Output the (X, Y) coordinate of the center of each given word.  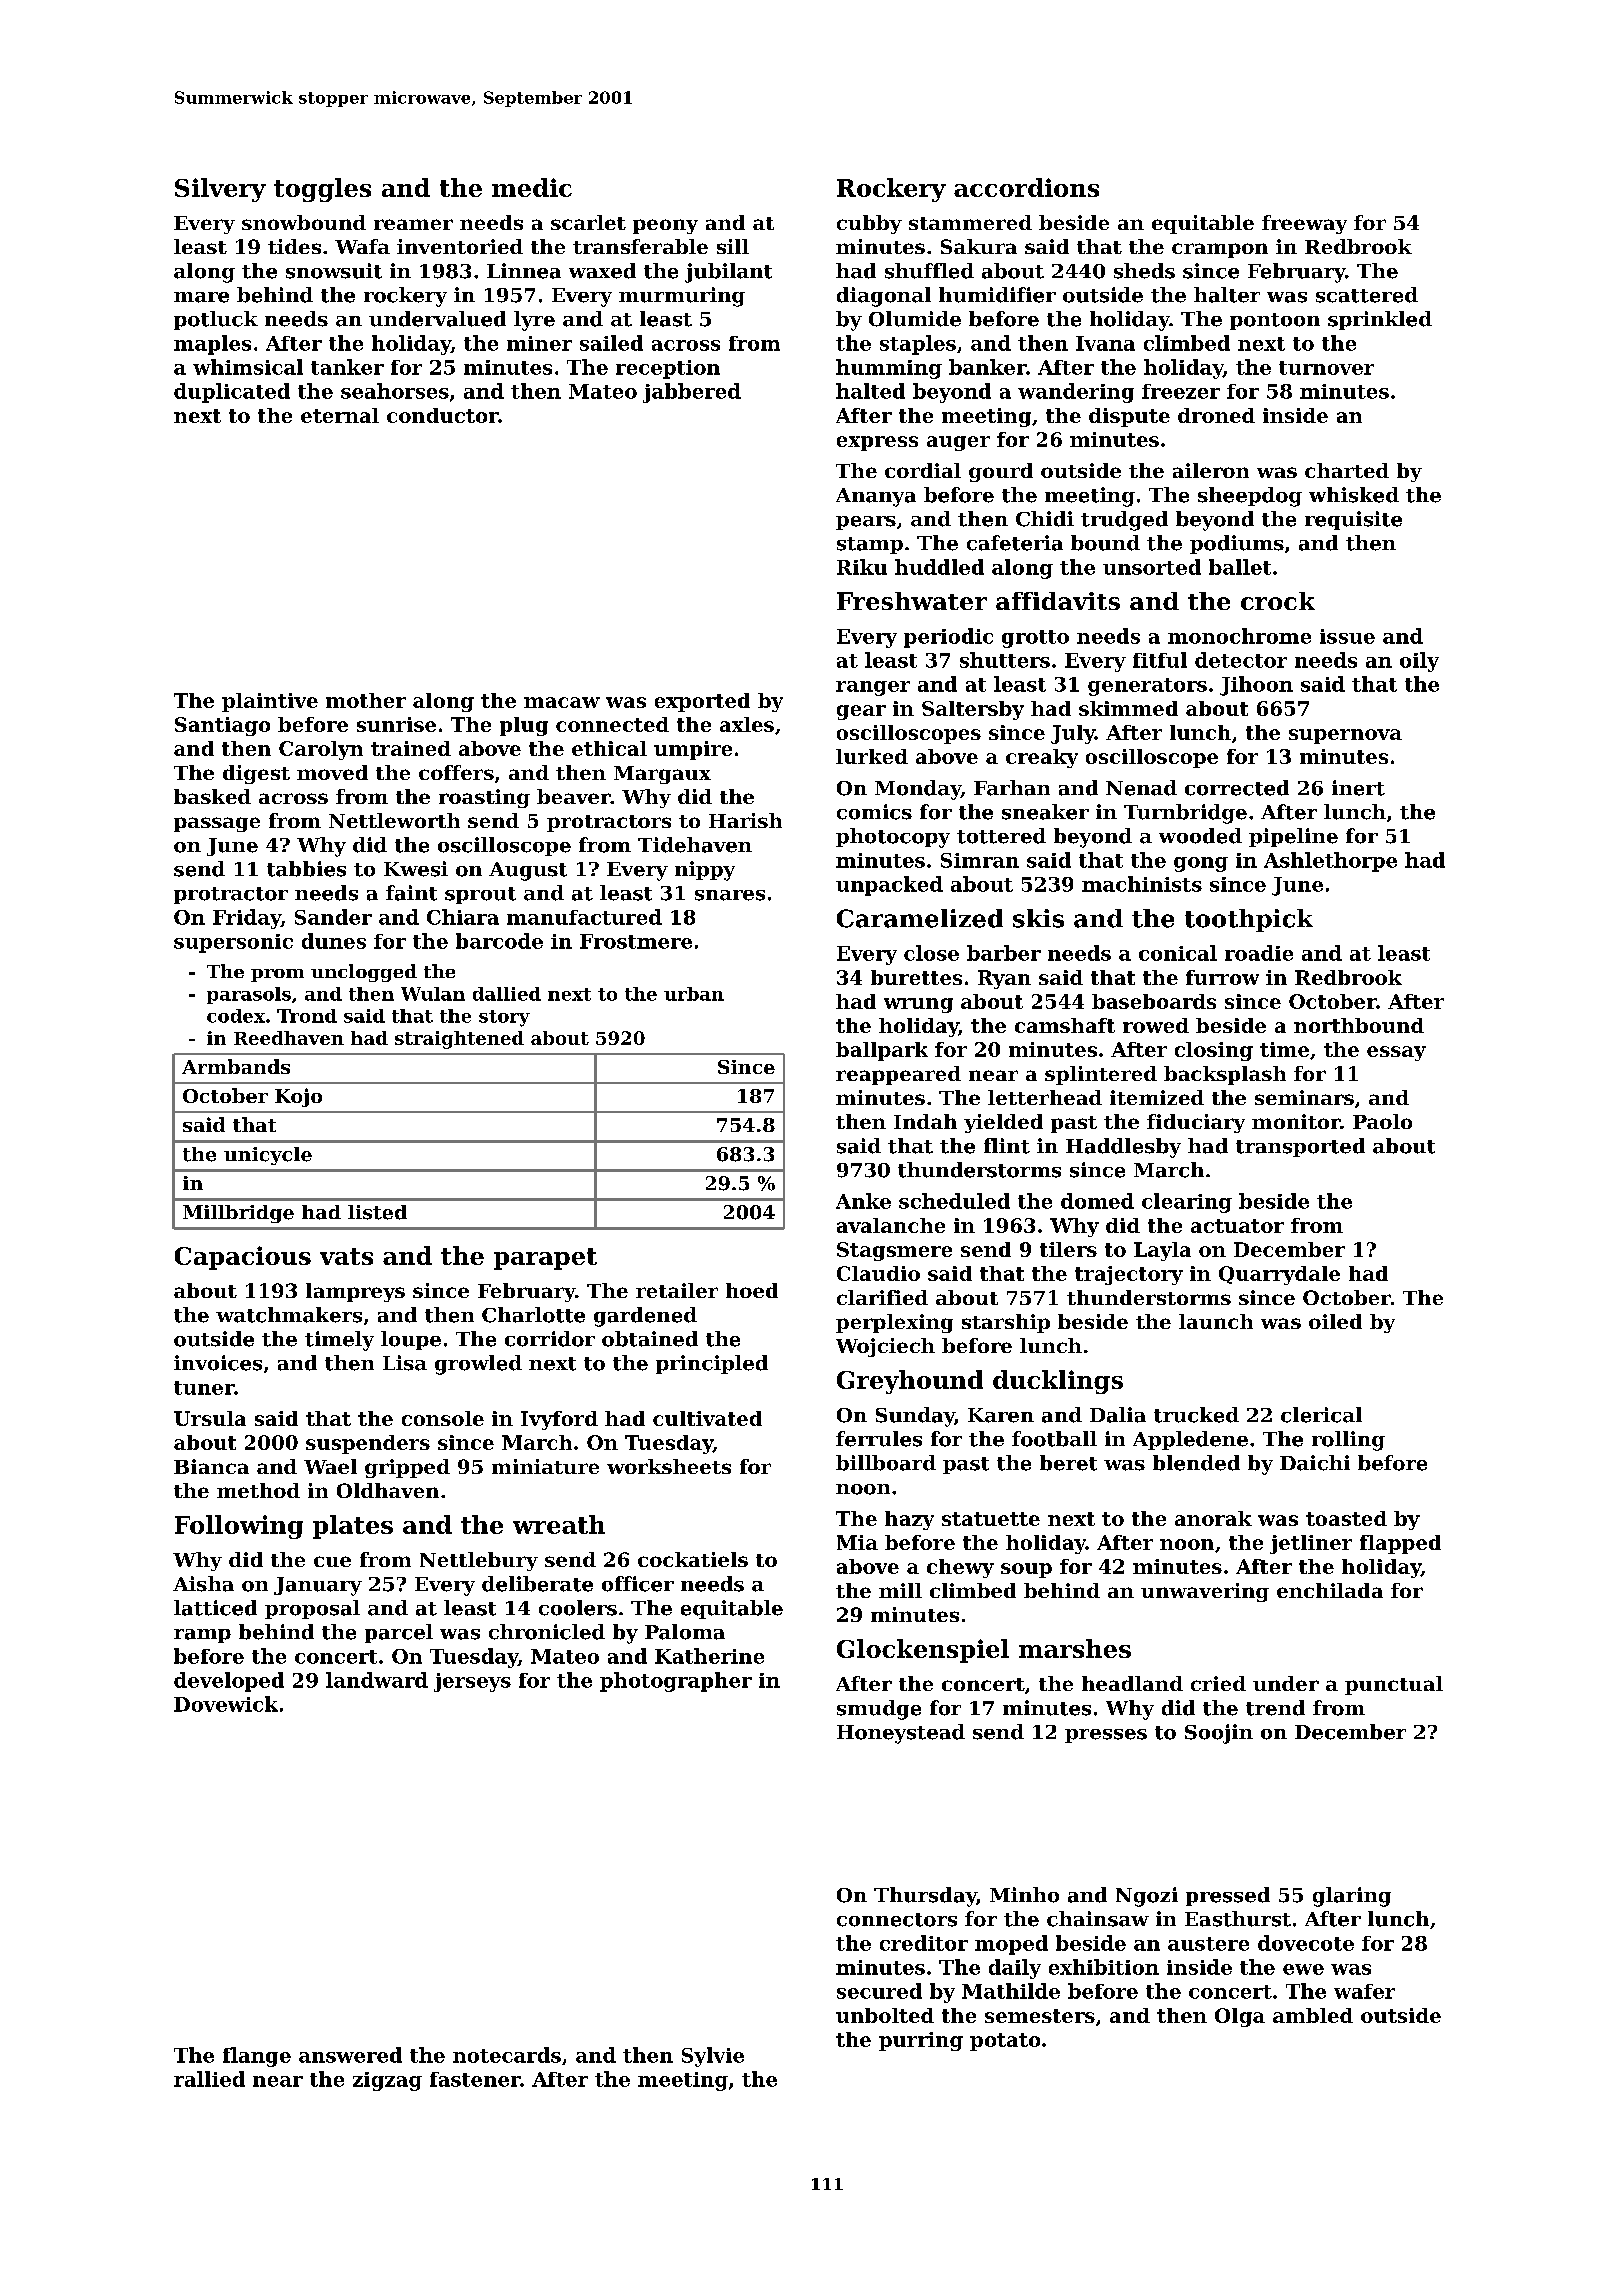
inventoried (460, 246)
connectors (897, 1920)
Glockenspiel (923, 1651)
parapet (545, 1259)
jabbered (692, 393)
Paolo (1382, 1121)
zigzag (387, 2081)
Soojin (1219, 1734)
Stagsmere (894, 1251)
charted (1347, 470)
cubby (869, 224)
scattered (1367, 295)
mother (366, 700)
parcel (399, 1633)
